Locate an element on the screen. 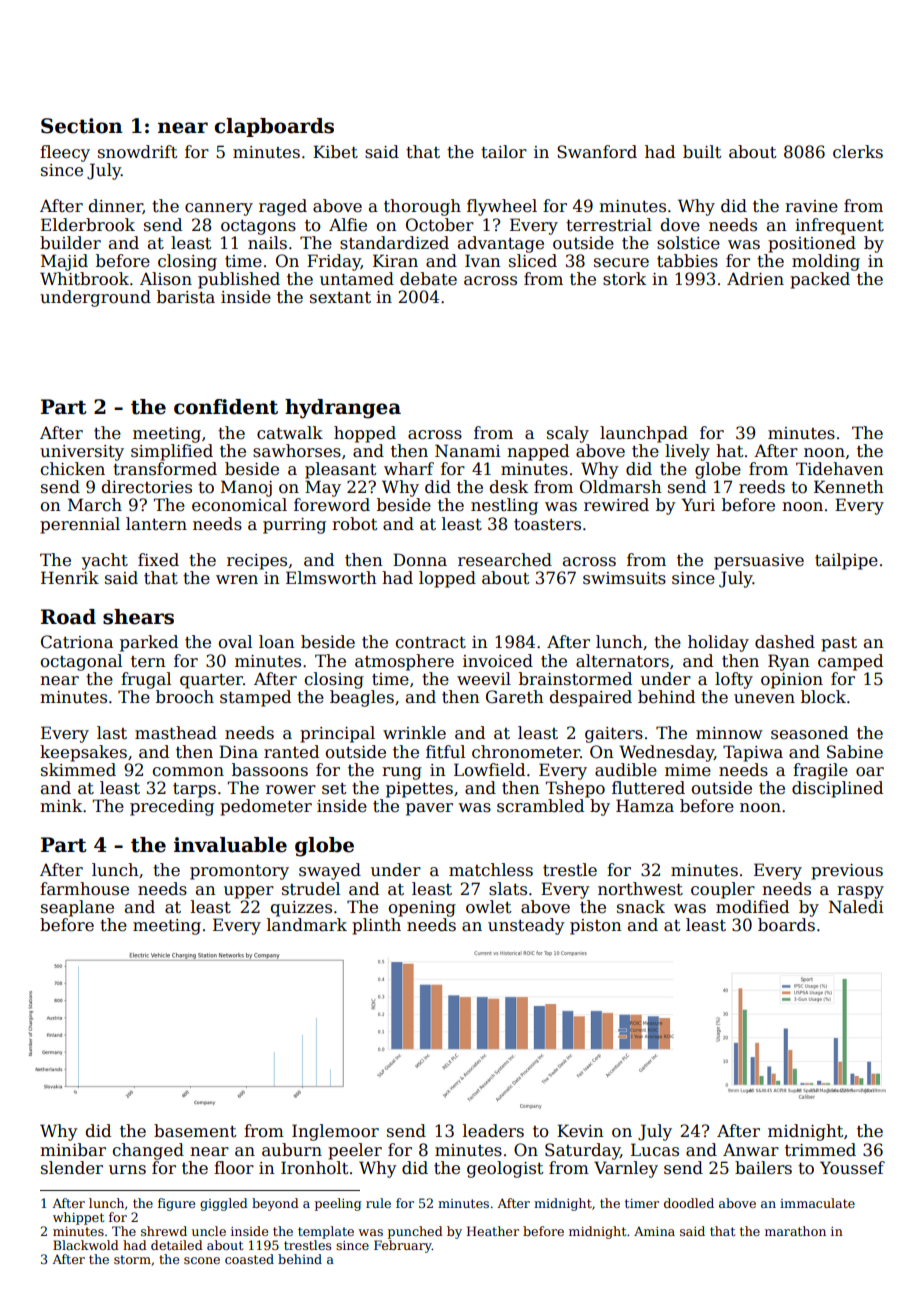  tailor is located at coordinates (504, 152).
